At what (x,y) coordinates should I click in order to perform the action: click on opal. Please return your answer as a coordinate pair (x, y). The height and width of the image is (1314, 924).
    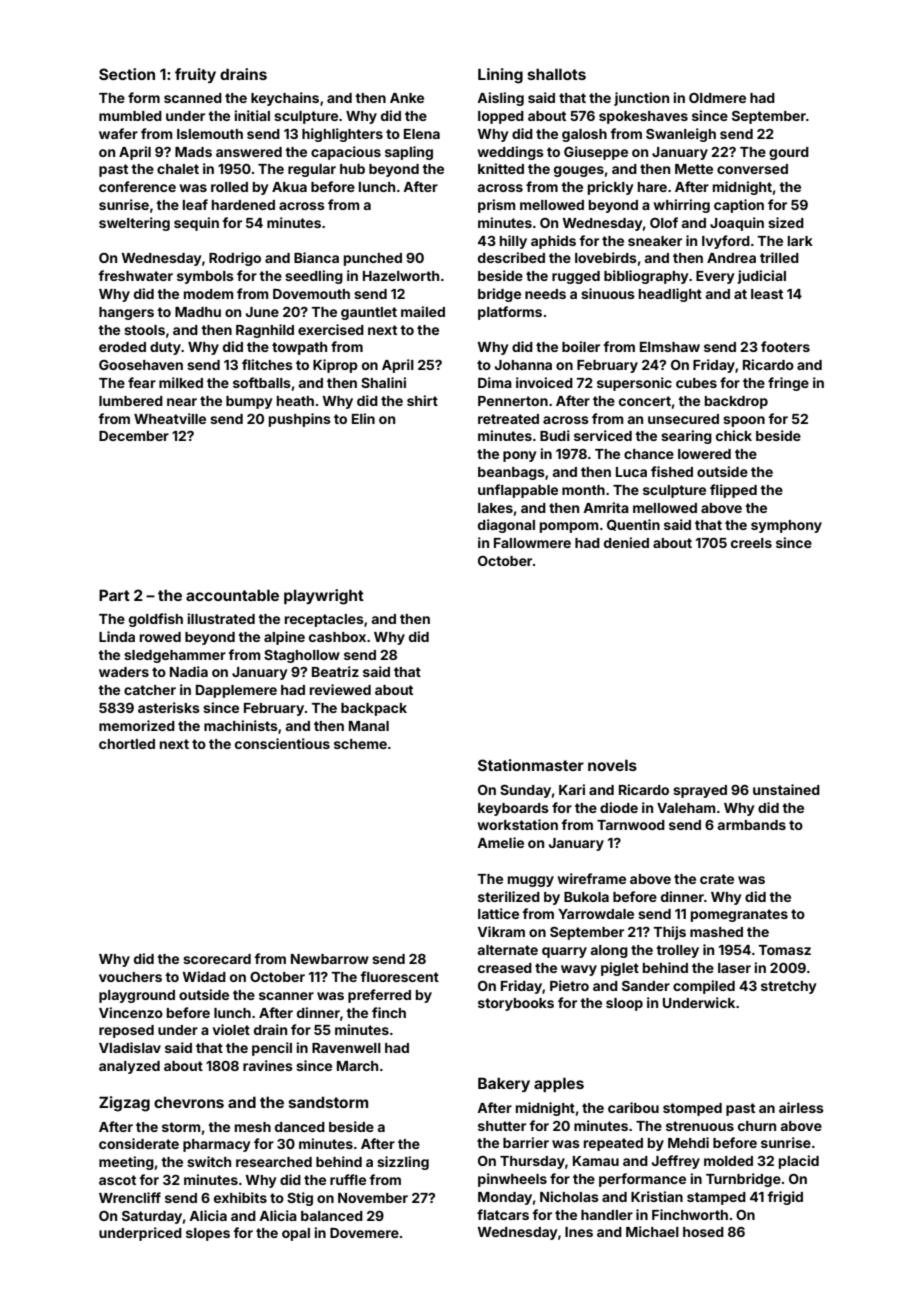
    Looking at the image, I should click on (296, 1234).
